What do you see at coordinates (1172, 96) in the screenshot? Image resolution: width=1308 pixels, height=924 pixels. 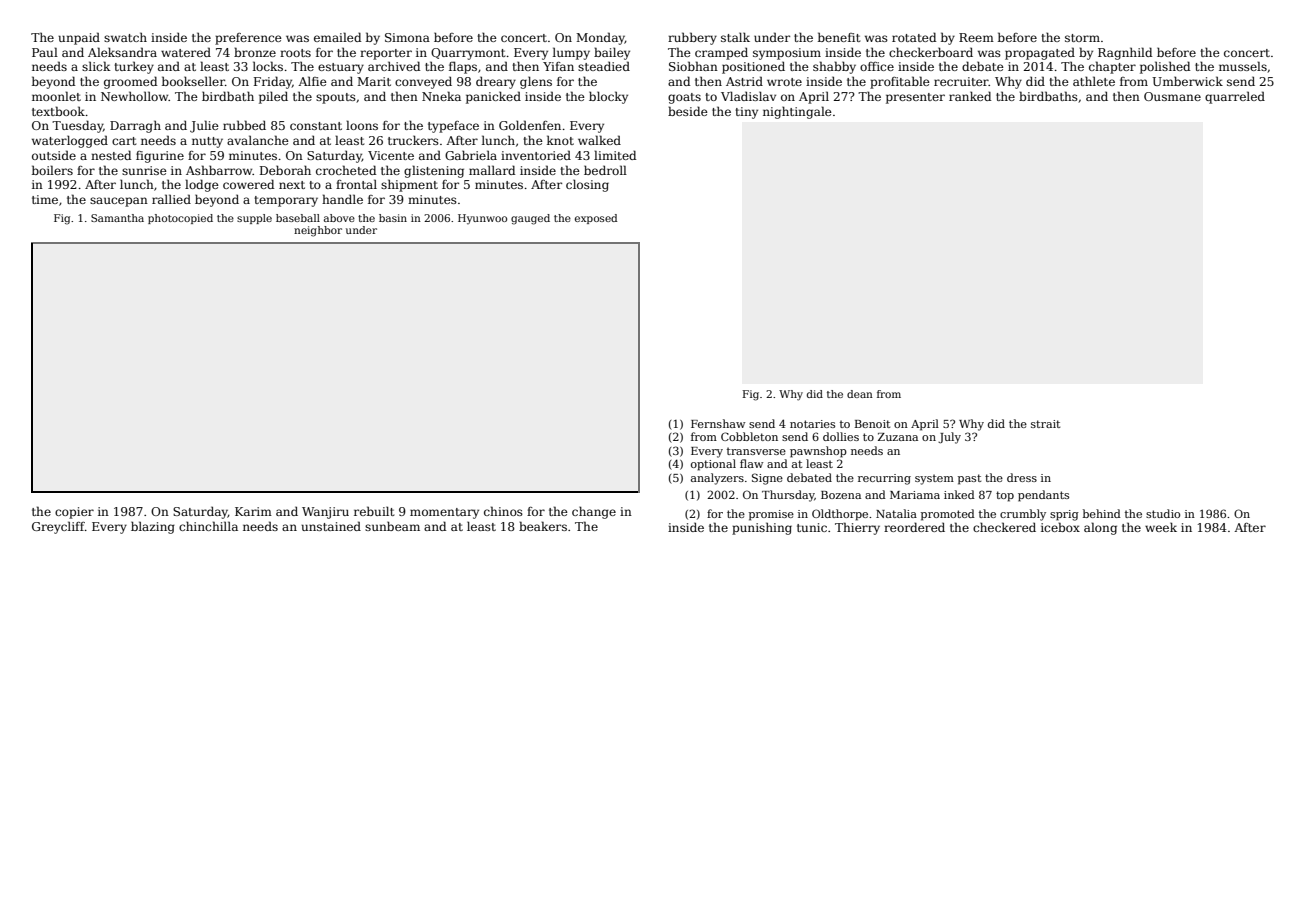 I see `Ousmane` at bounding box center [1172, 96].
